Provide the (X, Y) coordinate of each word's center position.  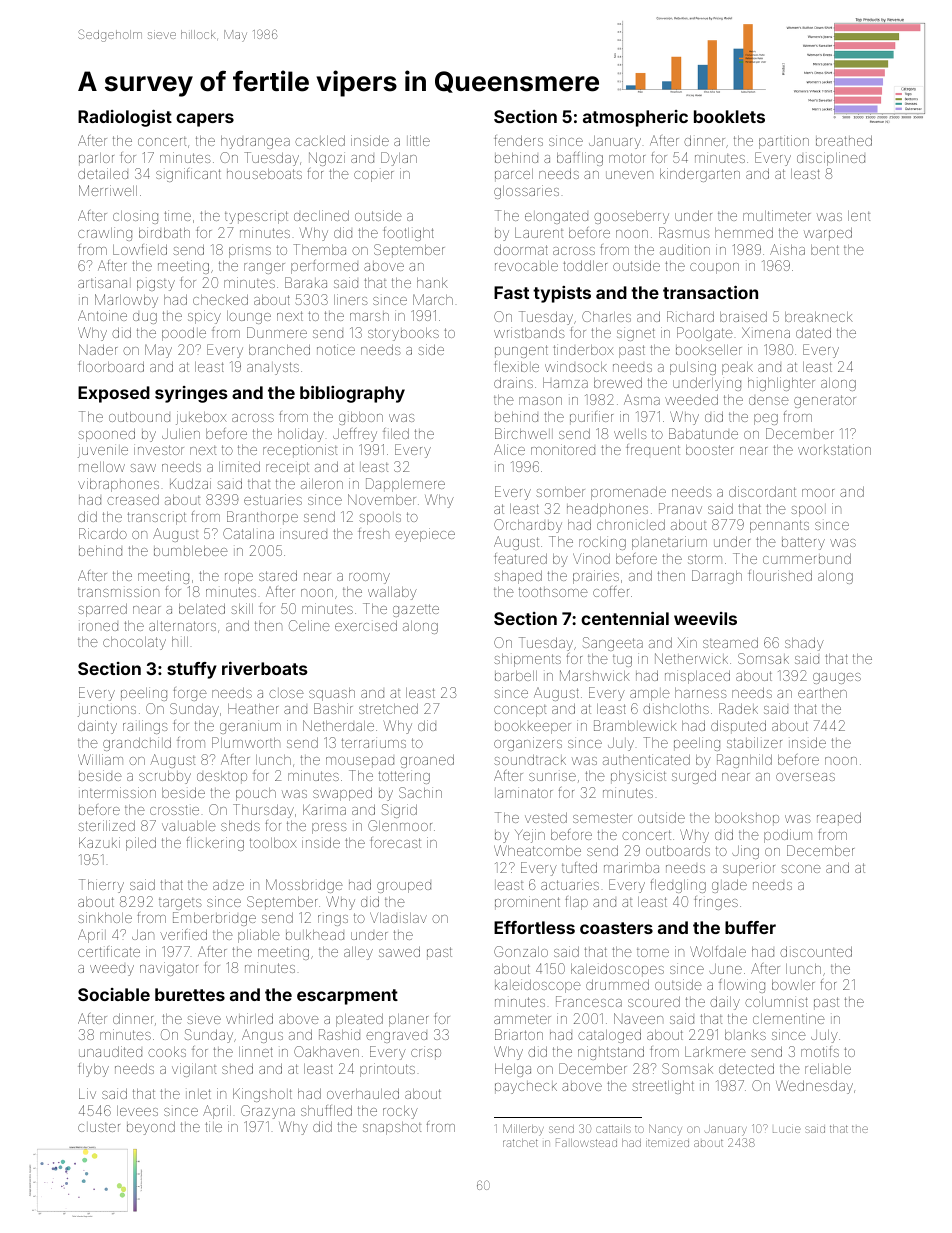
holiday (301, 435)
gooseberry (631, 217)
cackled (320, 140)
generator (825, 401)
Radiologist (125, 118)
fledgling (678, 886)
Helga (513, 1070)
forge (190, 694)
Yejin (530, 836)
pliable (259, 936)
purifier (591, 418)
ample (650, 694)
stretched (388, 708)
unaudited (110, 1051)
